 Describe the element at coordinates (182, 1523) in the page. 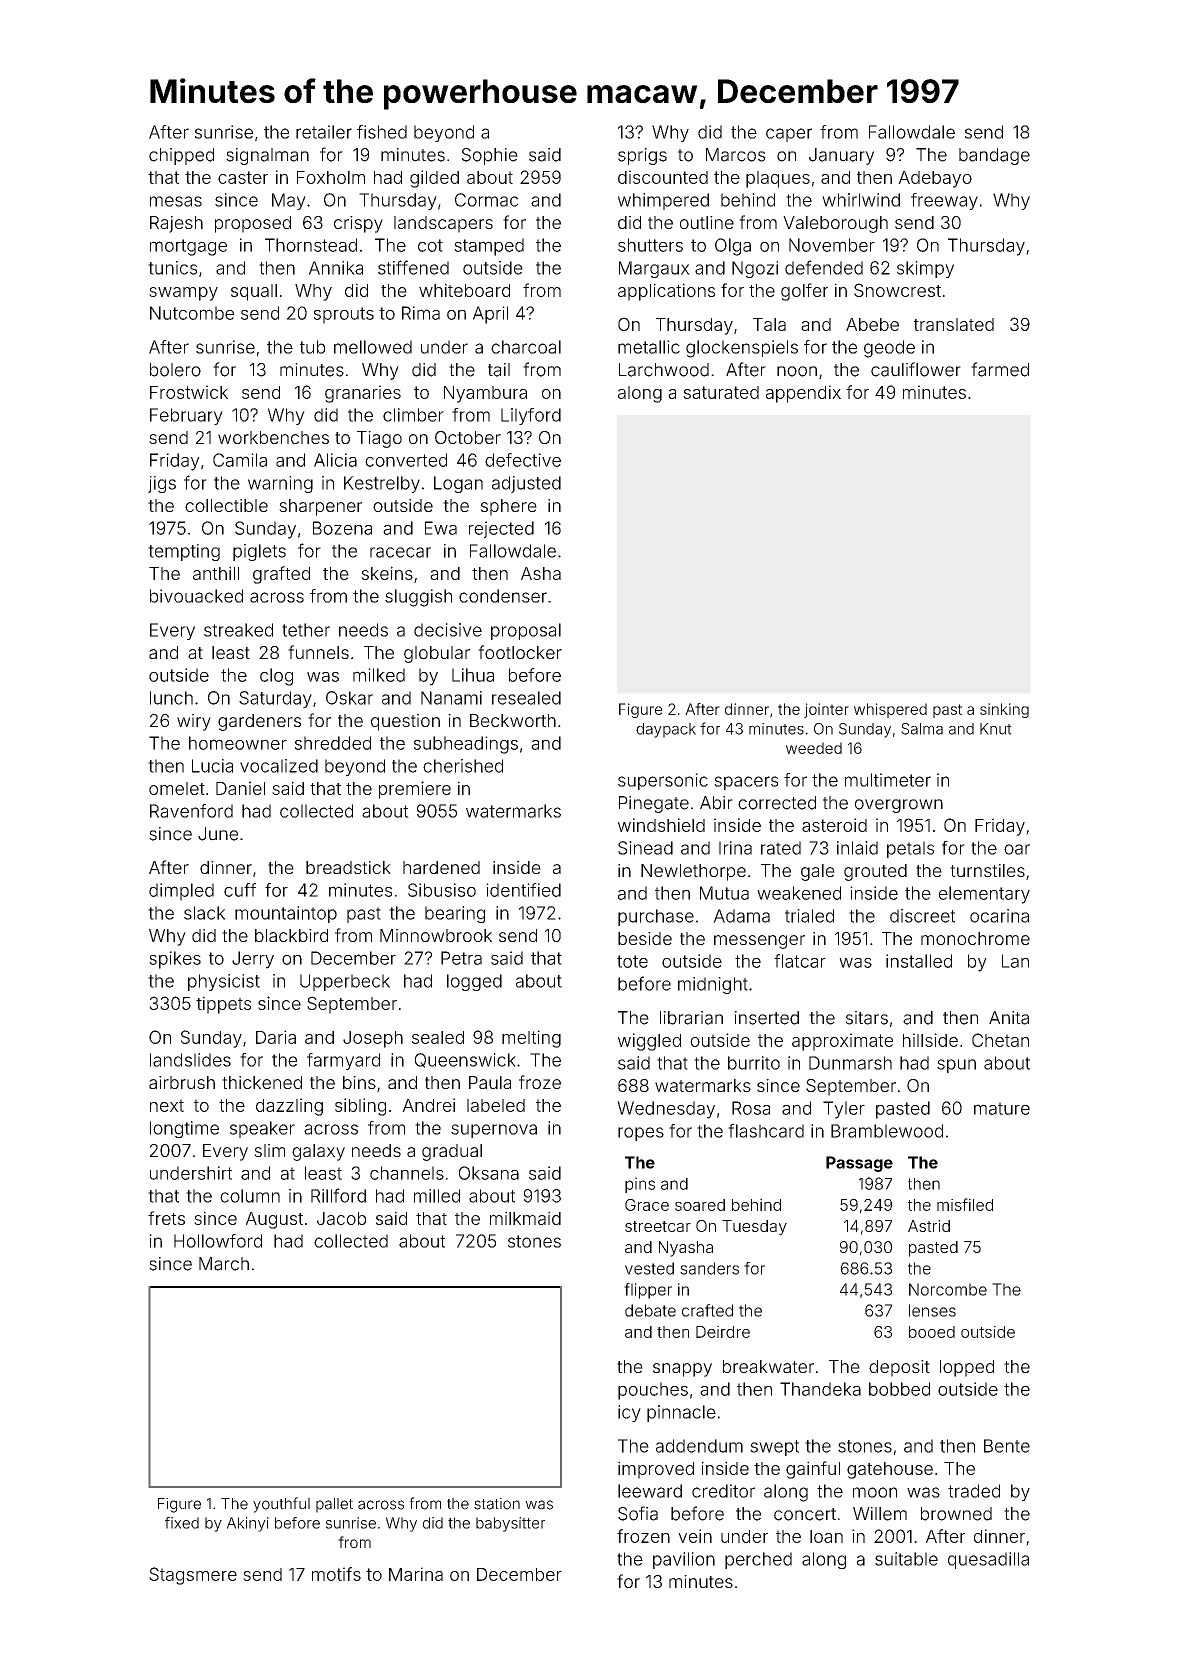

I see `fixed` at that location.
